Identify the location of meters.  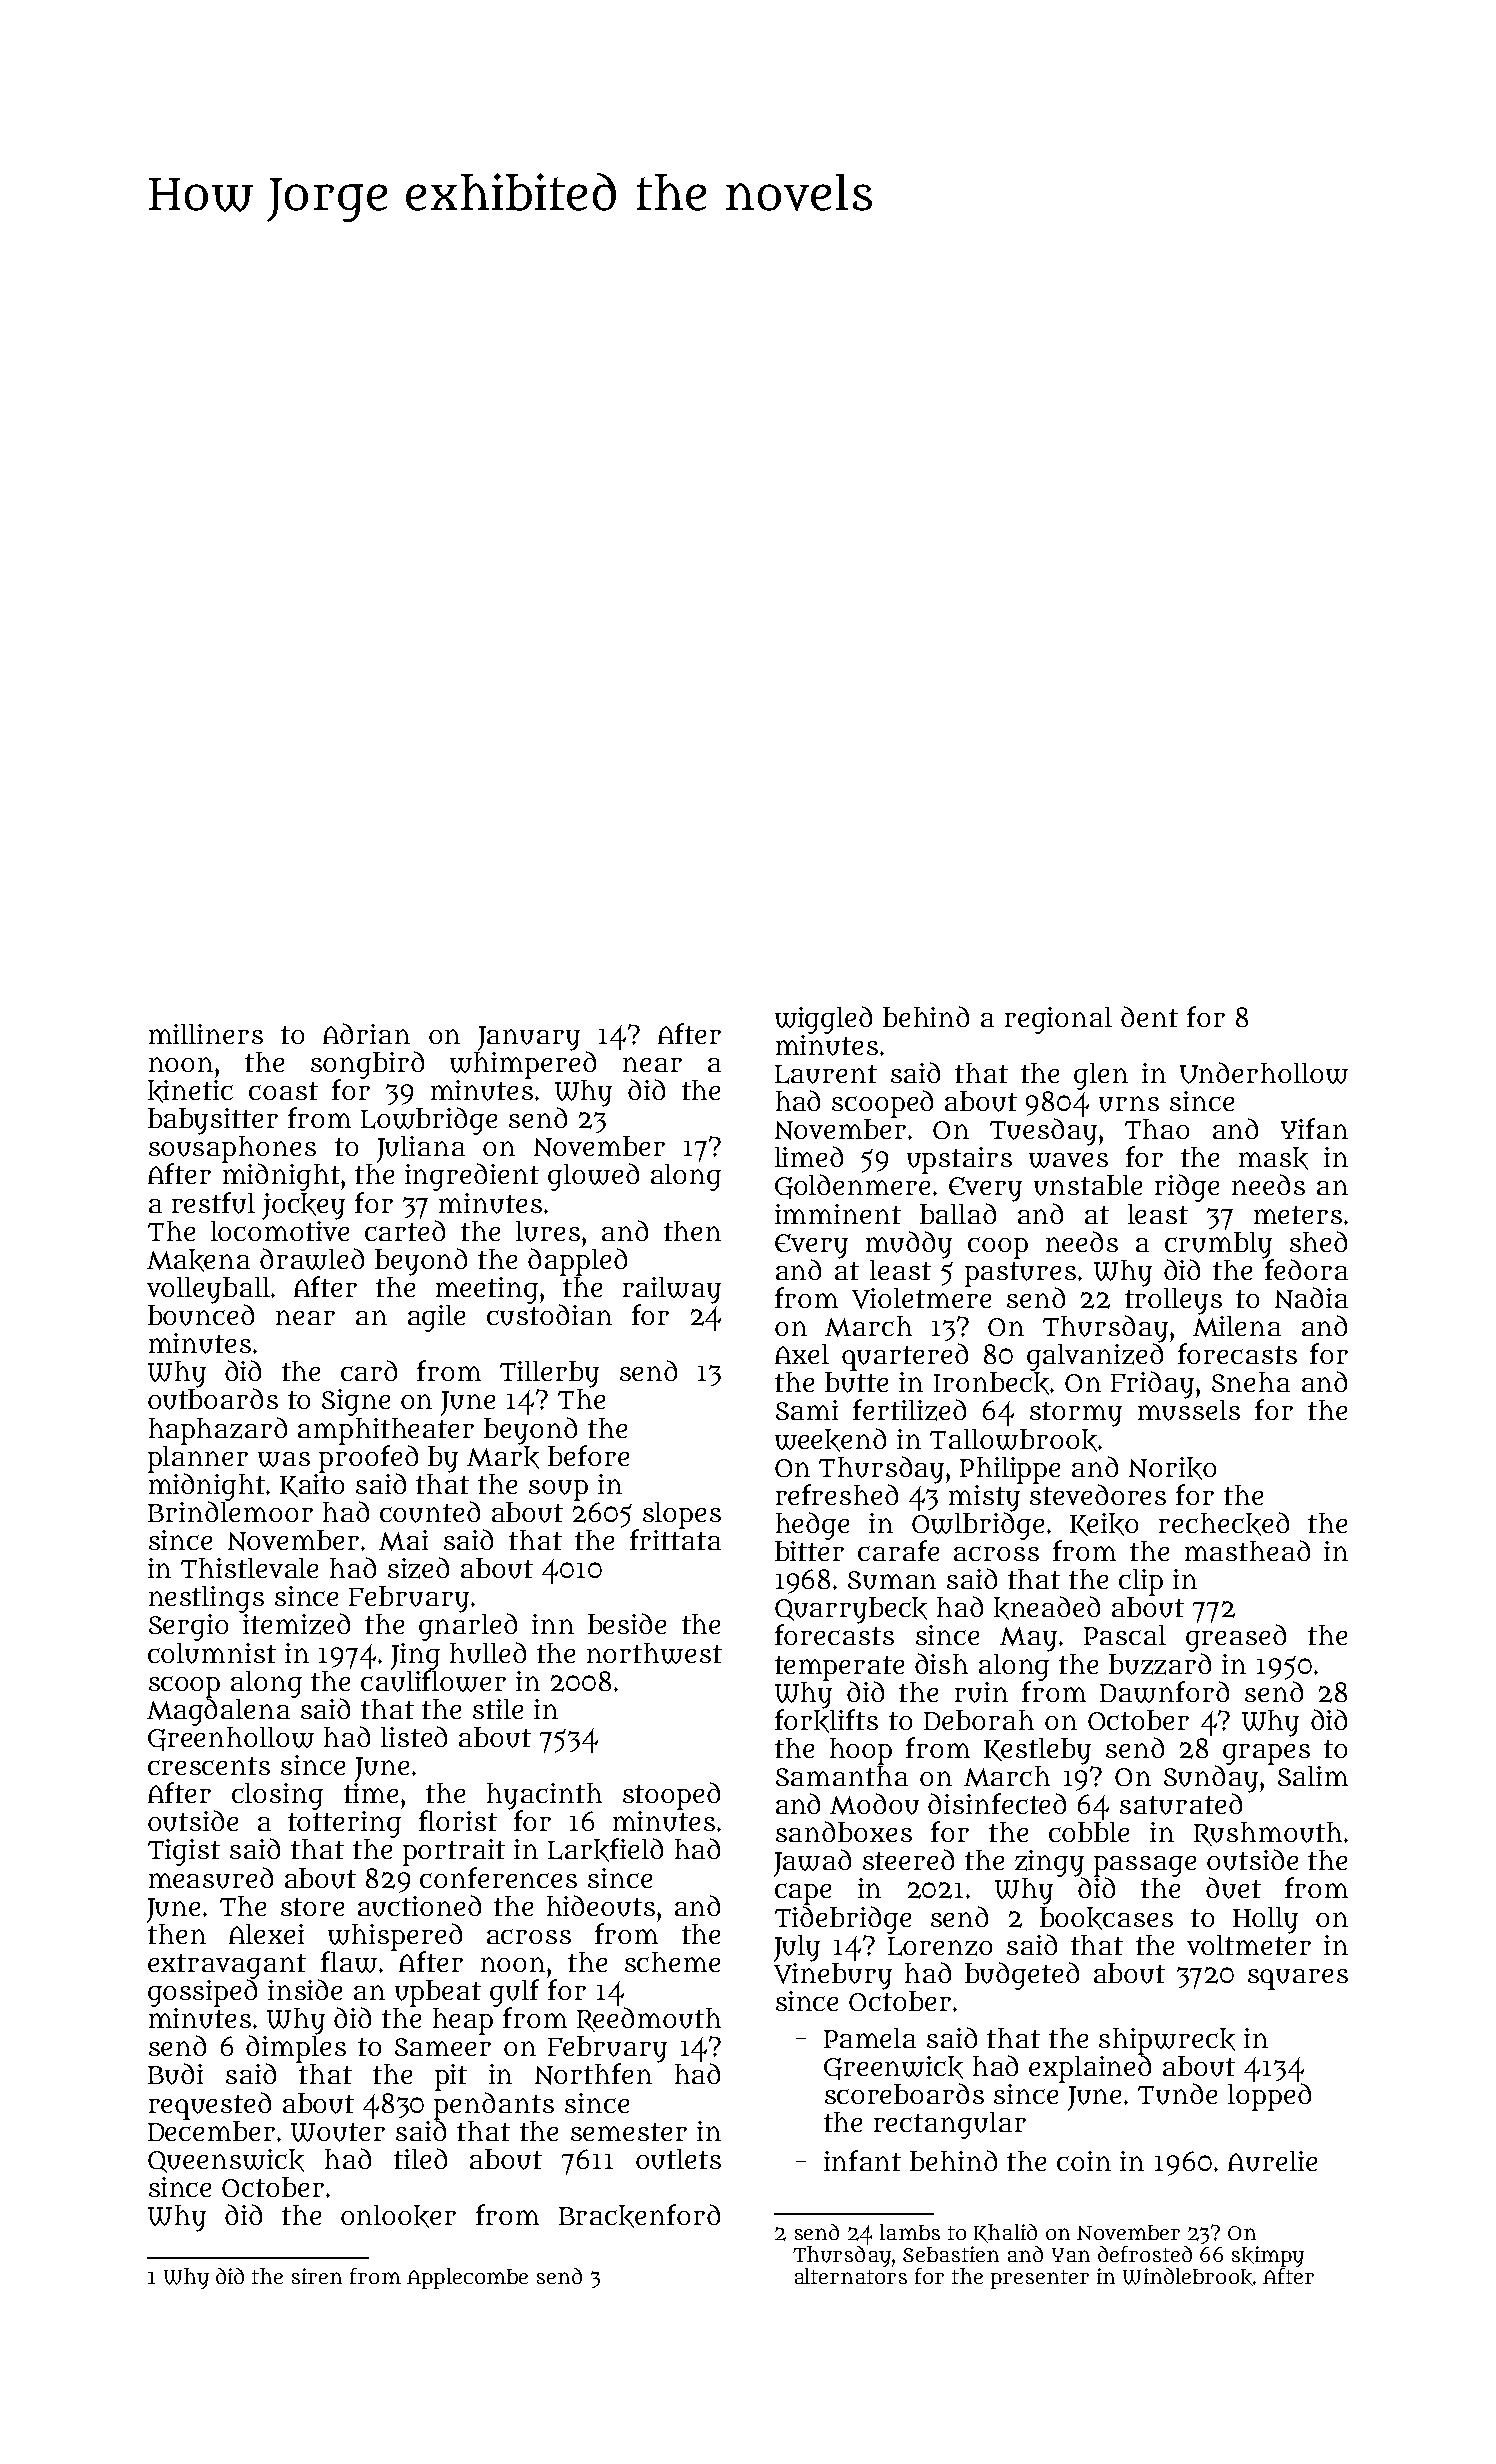
(1298, 1215).
